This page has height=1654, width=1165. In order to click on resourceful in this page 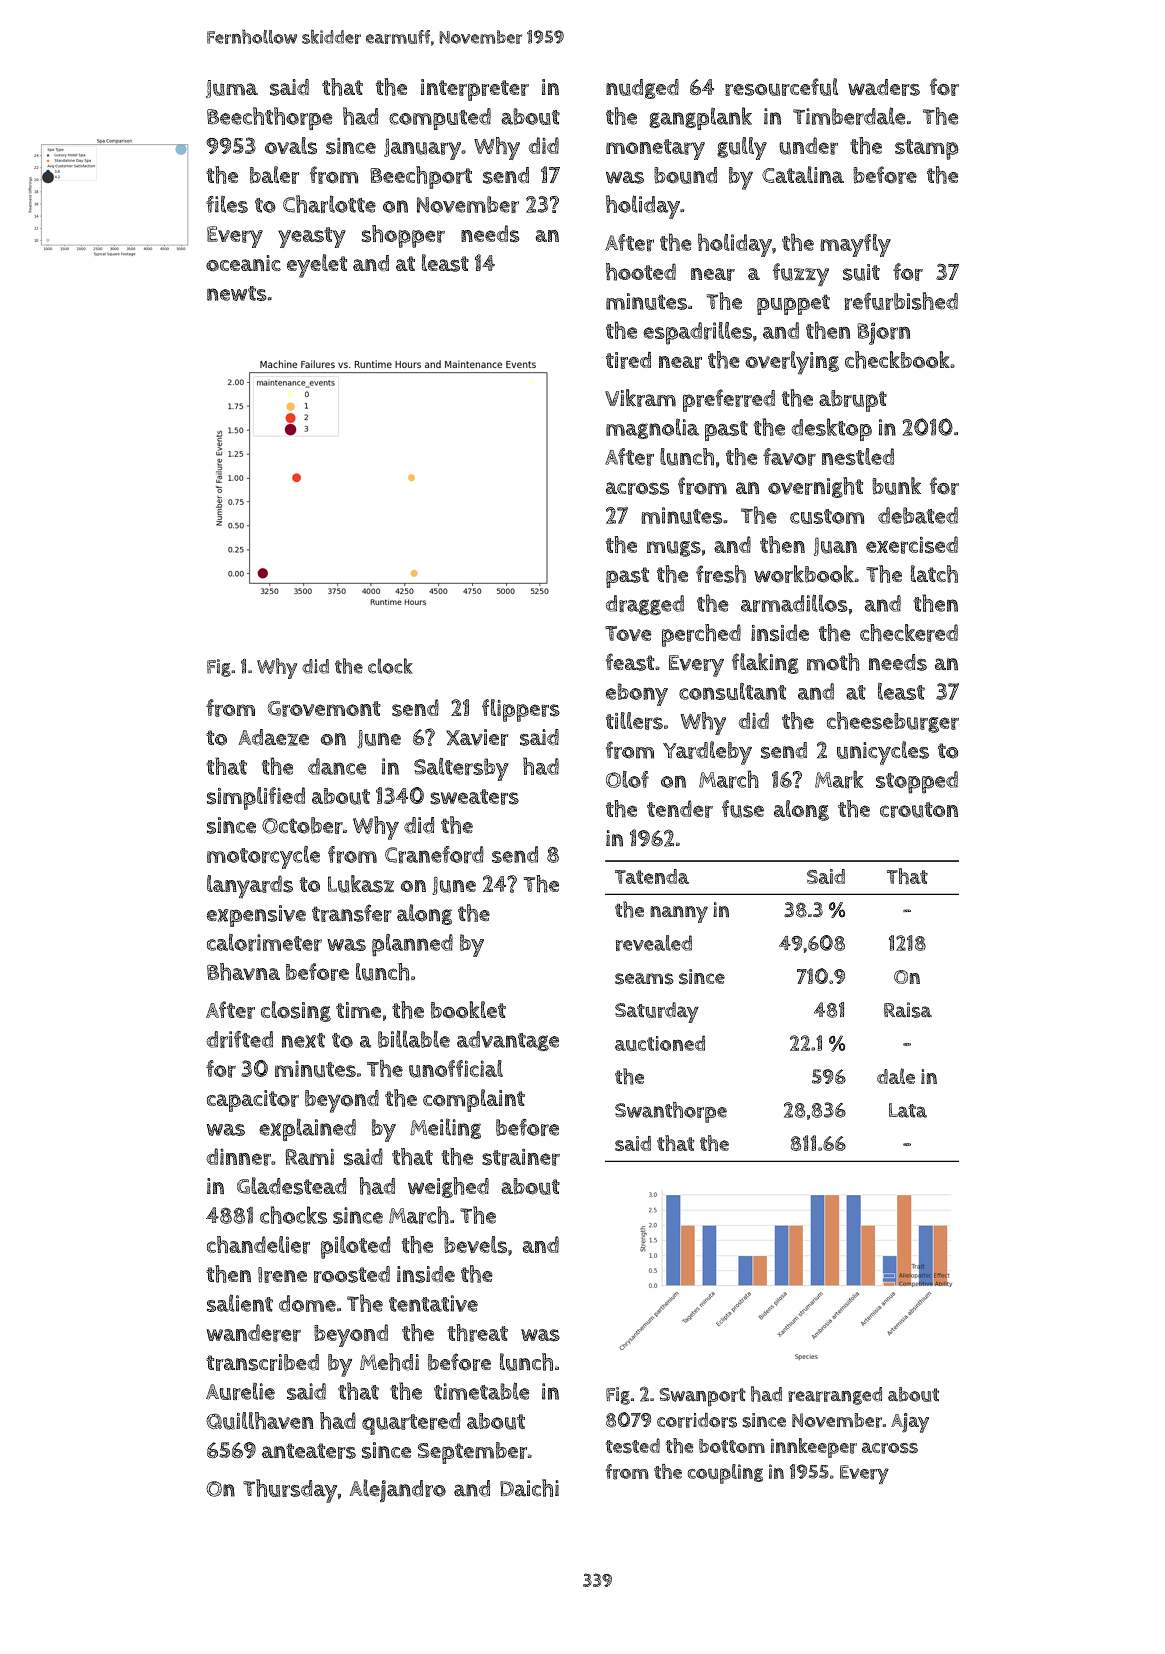, I will do `click(781, 87)`.
